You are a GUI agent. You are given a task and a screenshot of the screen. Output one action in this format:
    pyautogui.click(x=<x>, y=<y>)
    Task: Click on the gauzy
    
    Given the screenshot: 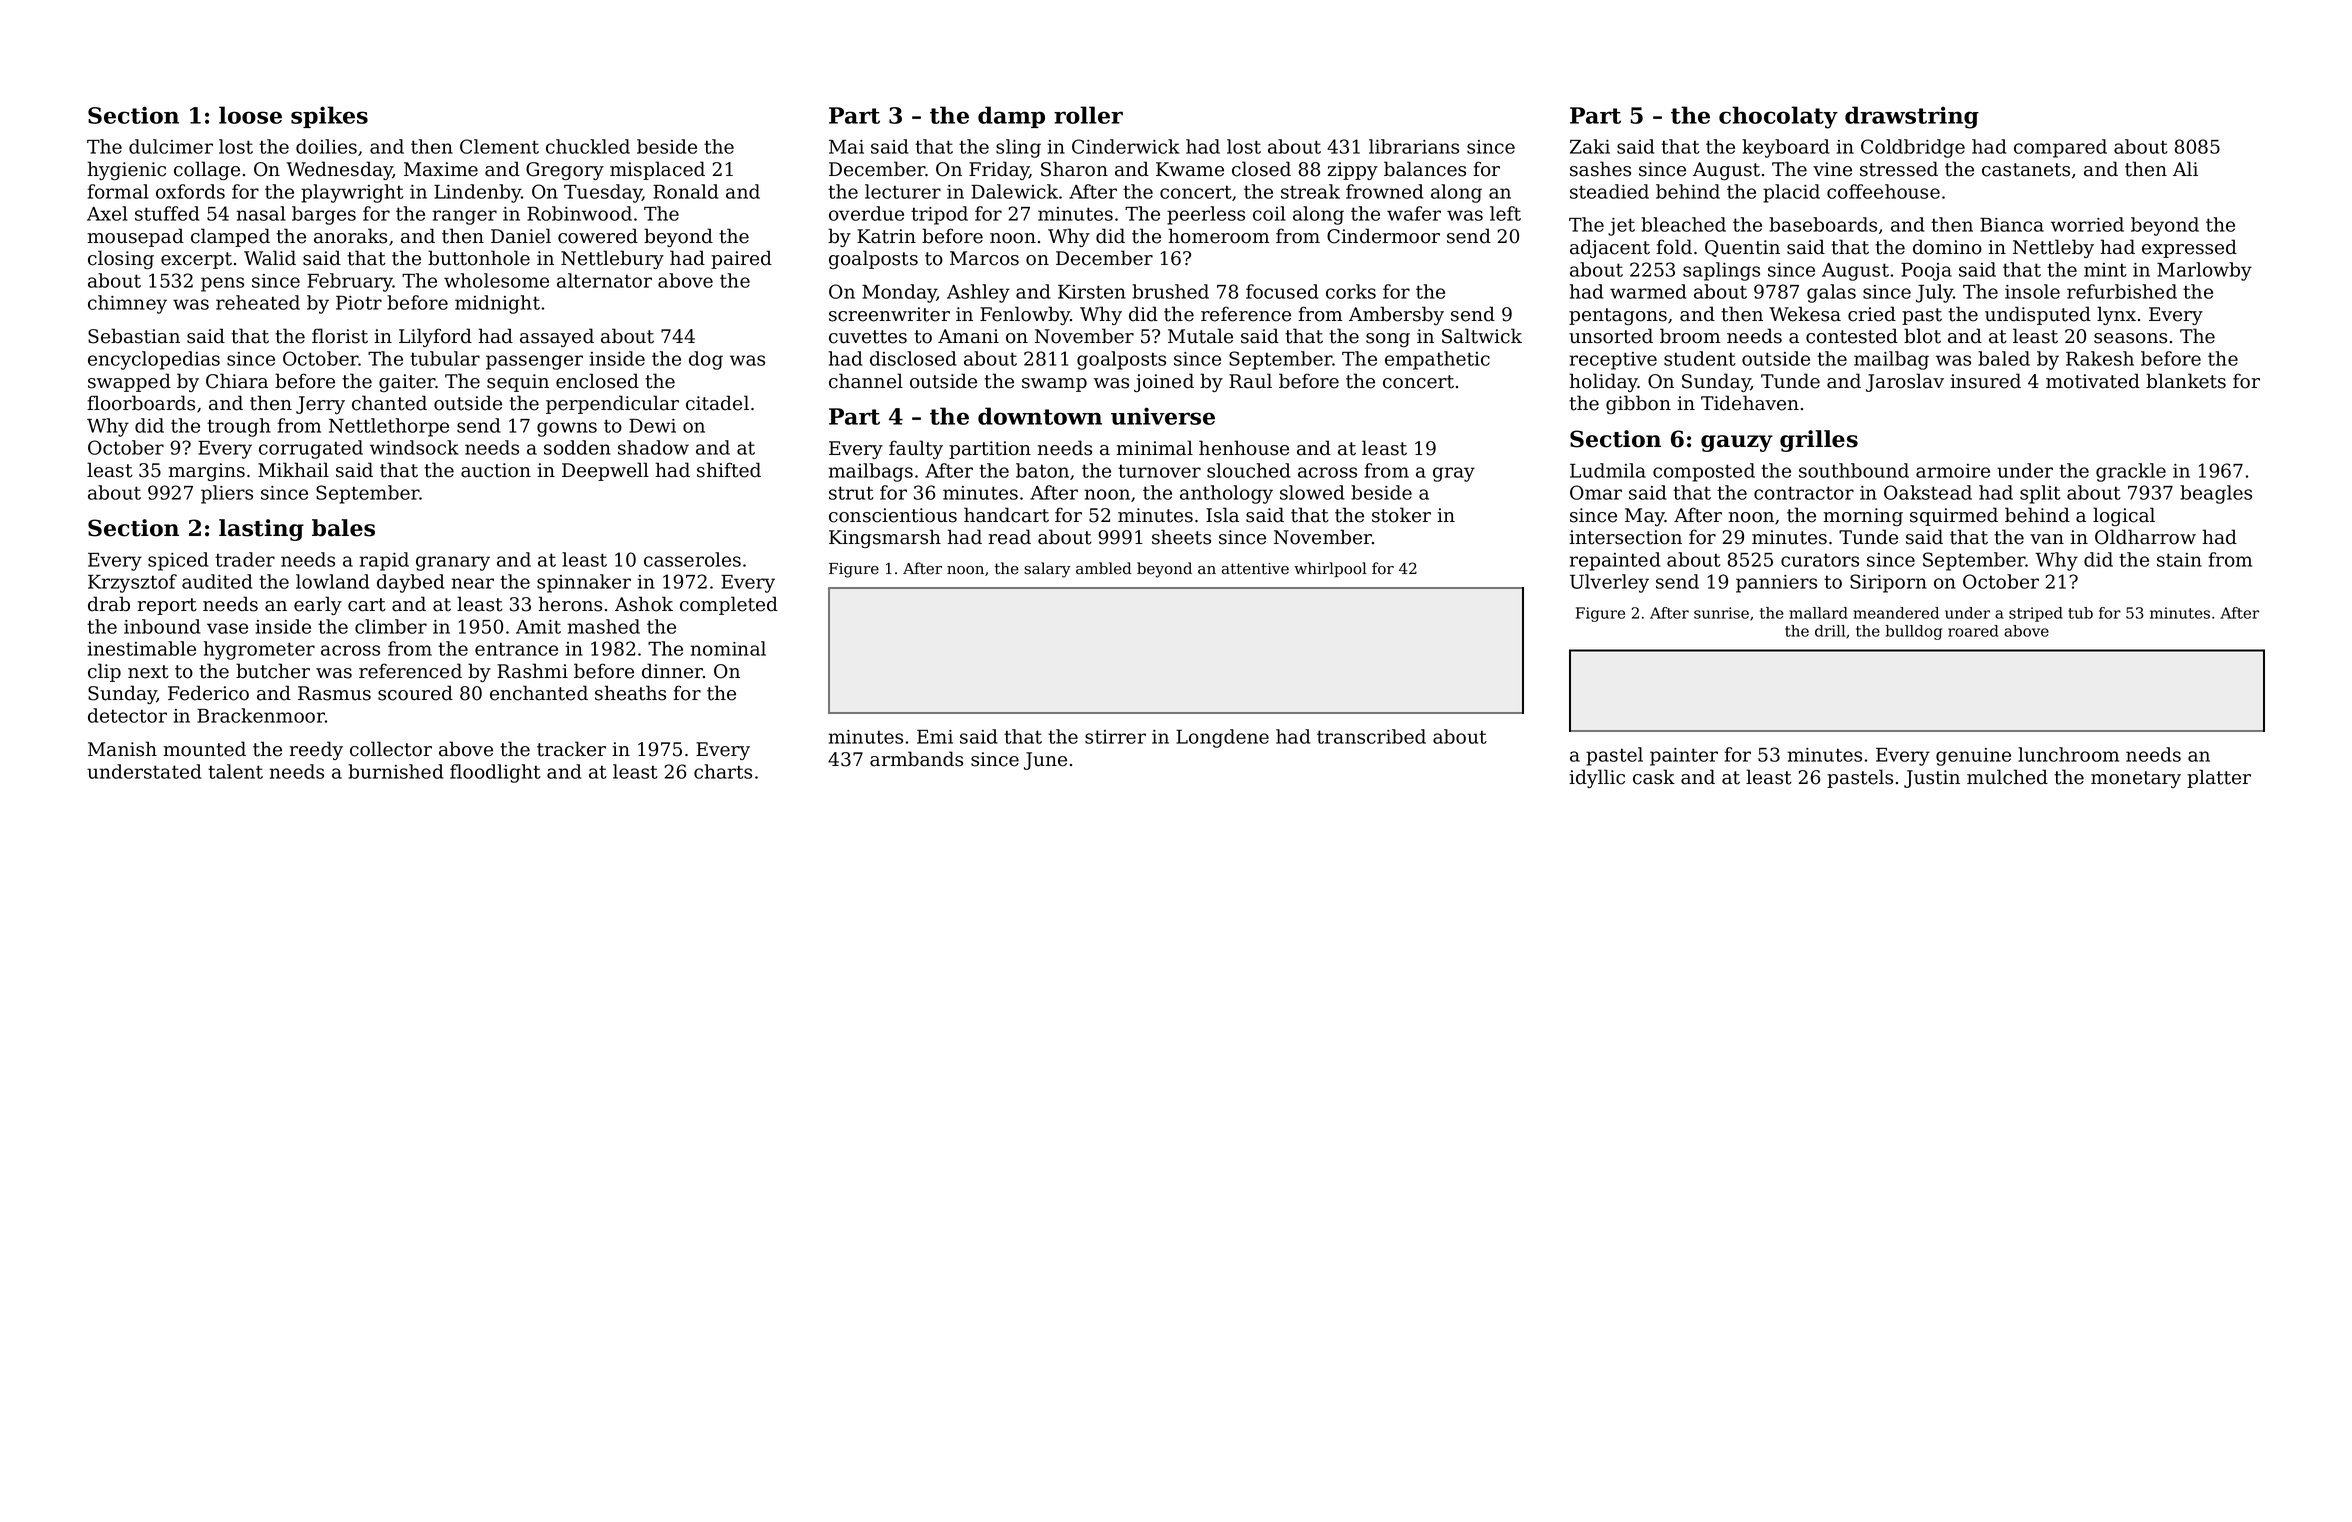 What is the action you would take?
    pyautogui.click(x=1737, y=443)
